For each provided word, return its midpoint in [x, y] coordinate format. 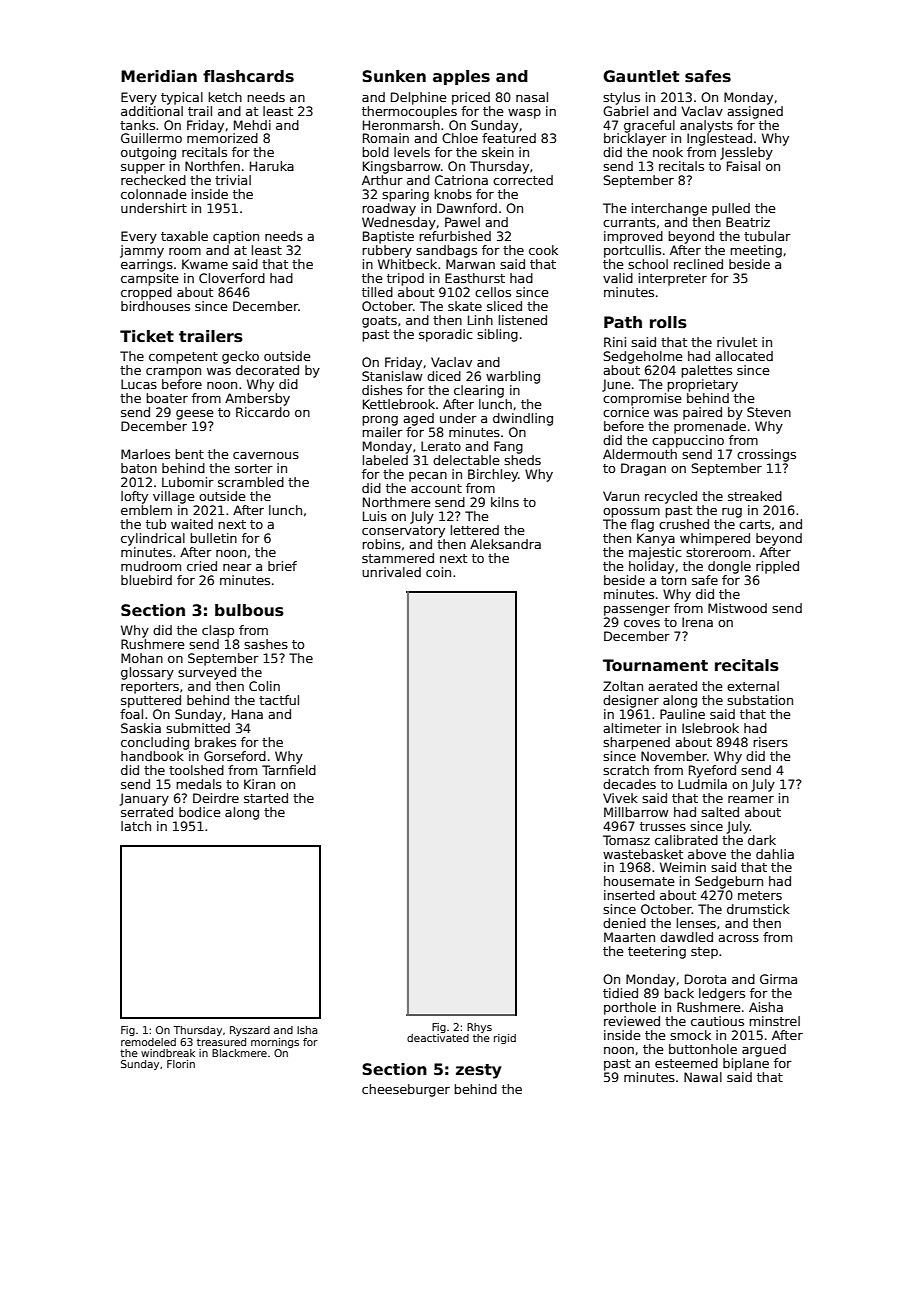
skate [465, 306]
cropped [146, 293]
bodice [199, 812]
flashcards [248, 76]
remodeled [148, 1042]
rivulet [737, 342]
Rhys [479, 1028]
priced [471, 98]
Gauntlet [641, 76]
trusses [663, 826]
